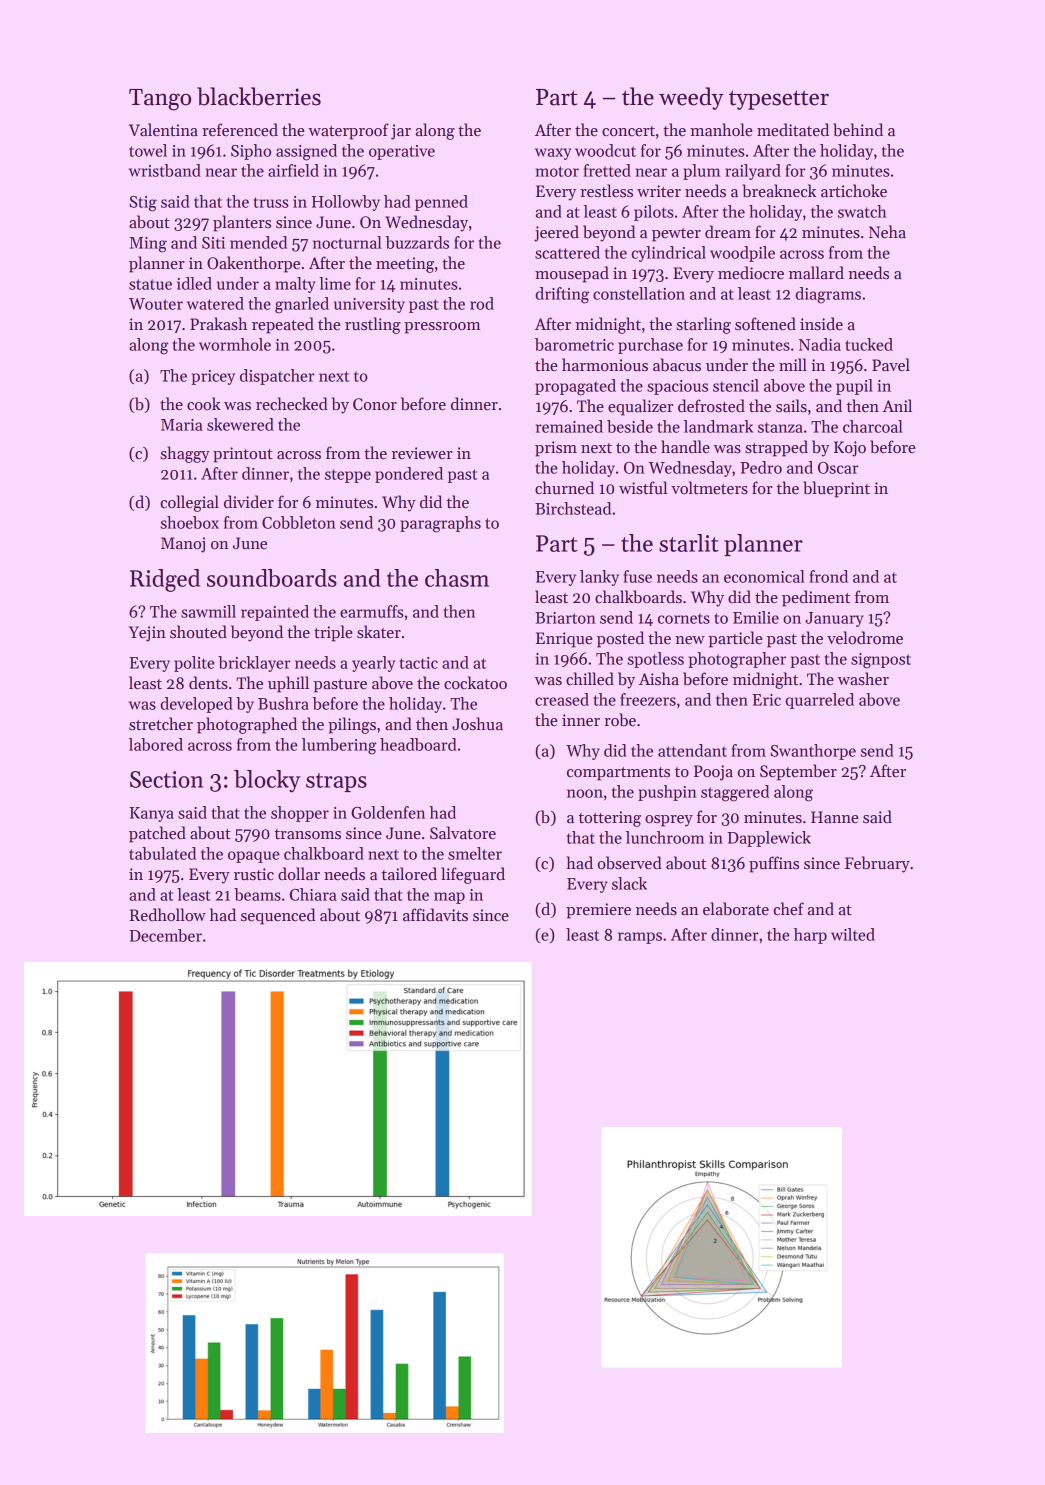  What do you see at coordinates (659, 678) in the screenshot?
I see `Aisha` at bounding box center [659, 678].
